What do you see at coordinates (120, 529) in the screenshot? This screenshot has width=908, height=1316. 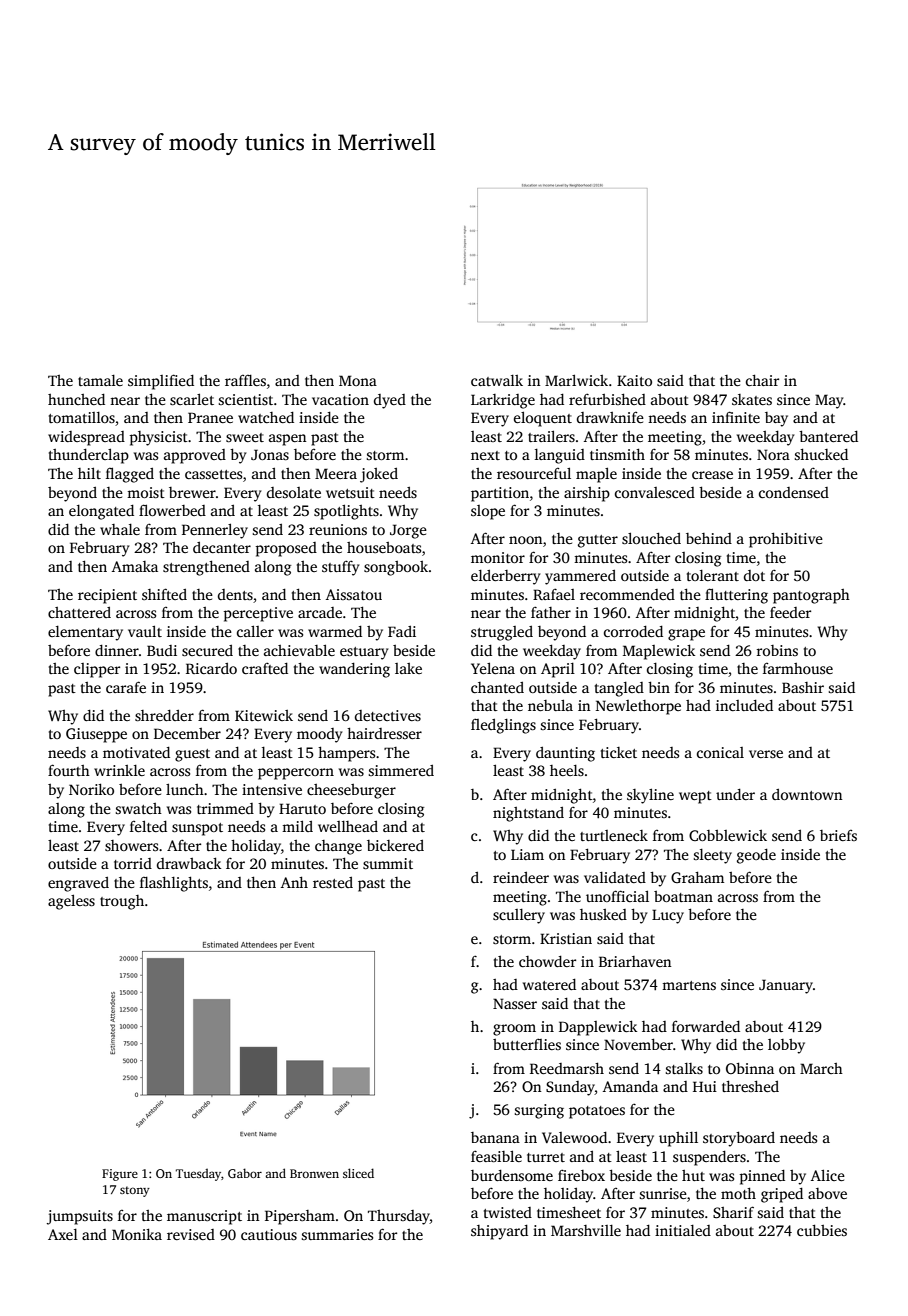 I see `whale` at bounding box center [120, 529].
